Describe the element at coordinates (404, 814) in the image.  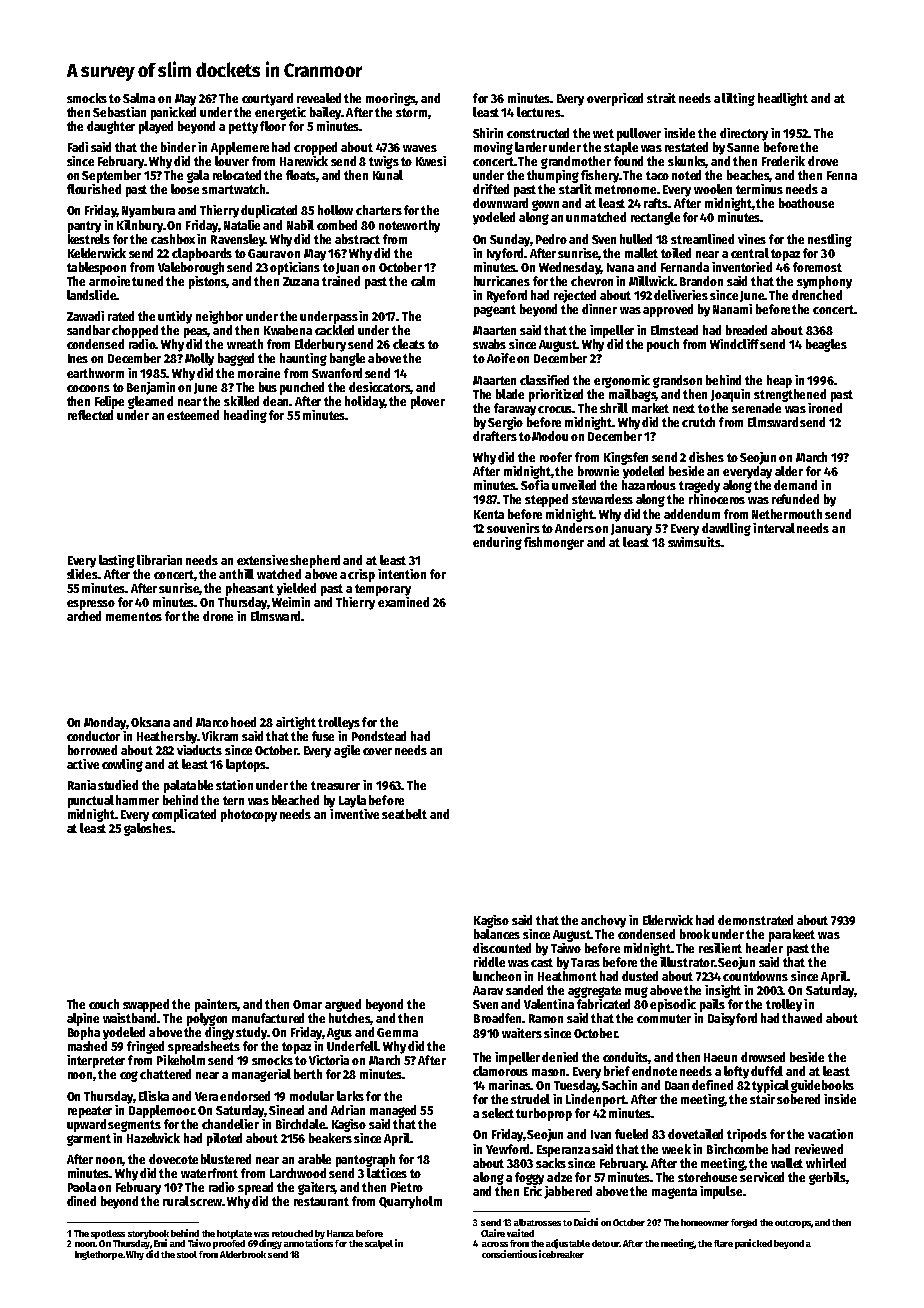
I see `seatbelt` at that location.
